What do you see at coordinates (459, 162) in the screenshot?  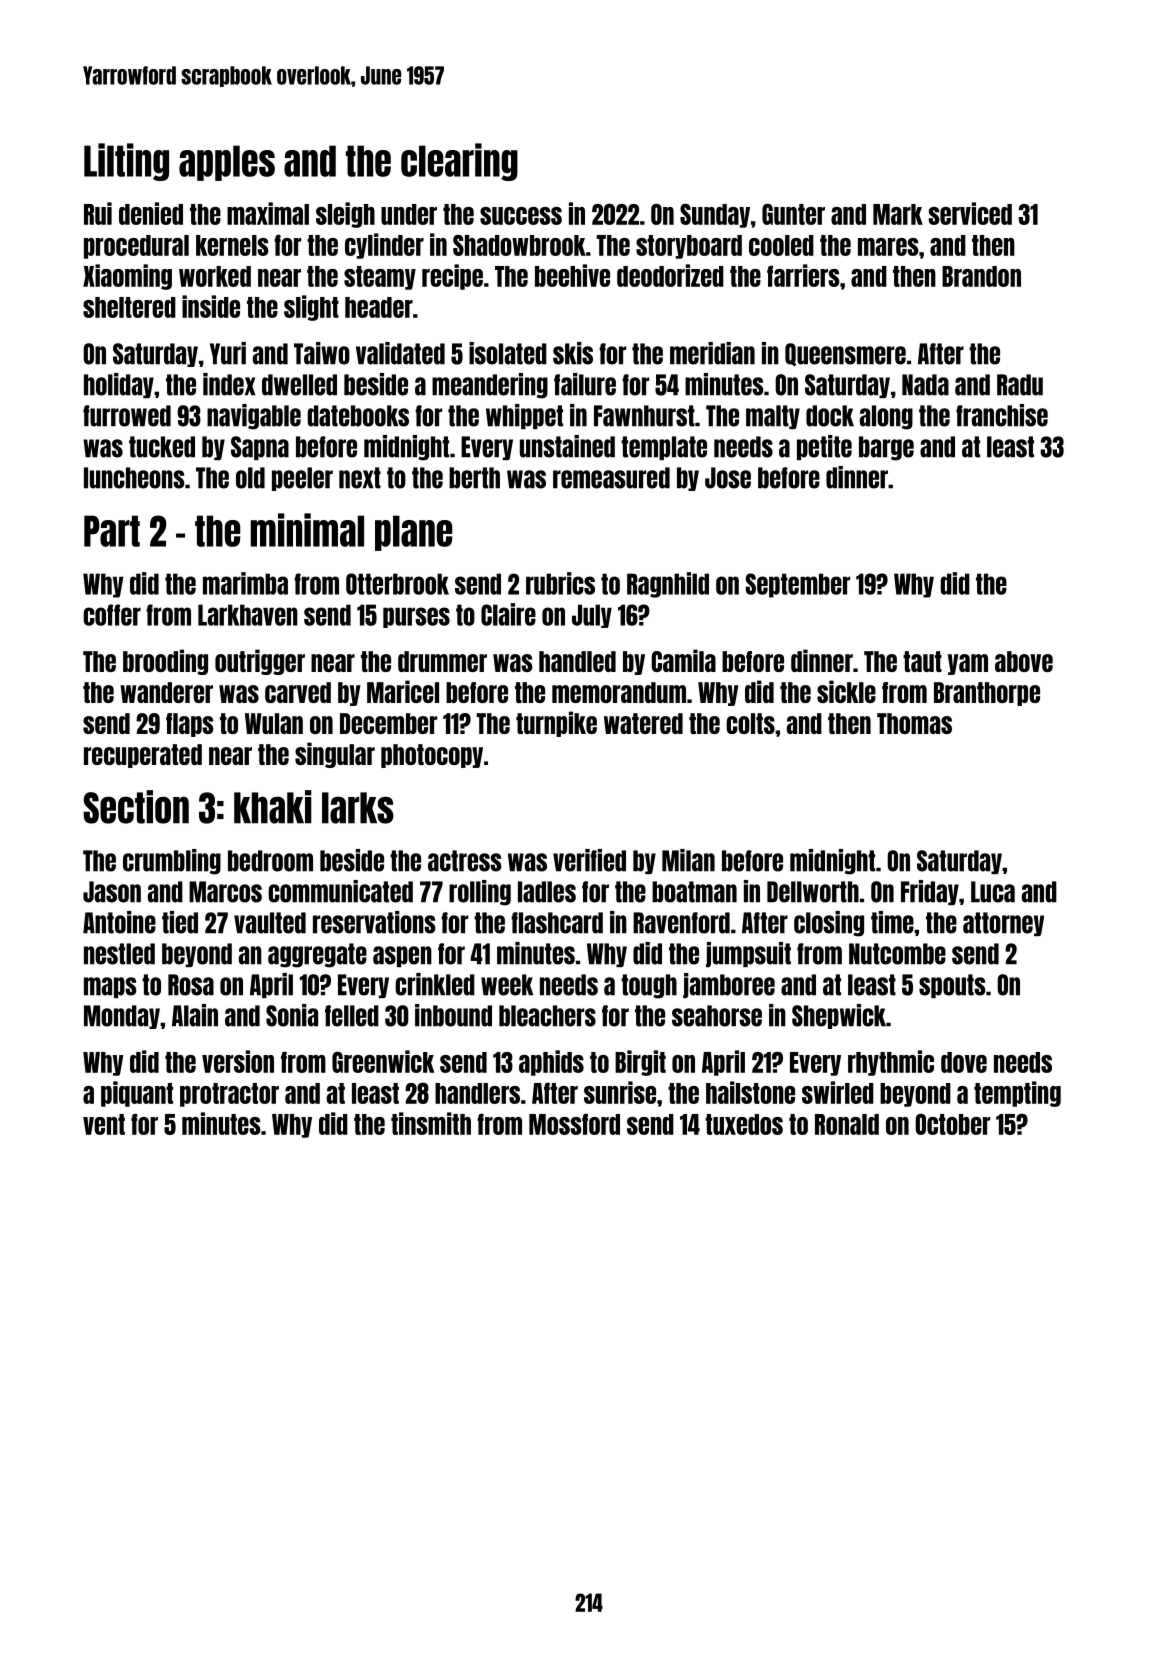 I see `clearing` at bounding box center [459, 162].
